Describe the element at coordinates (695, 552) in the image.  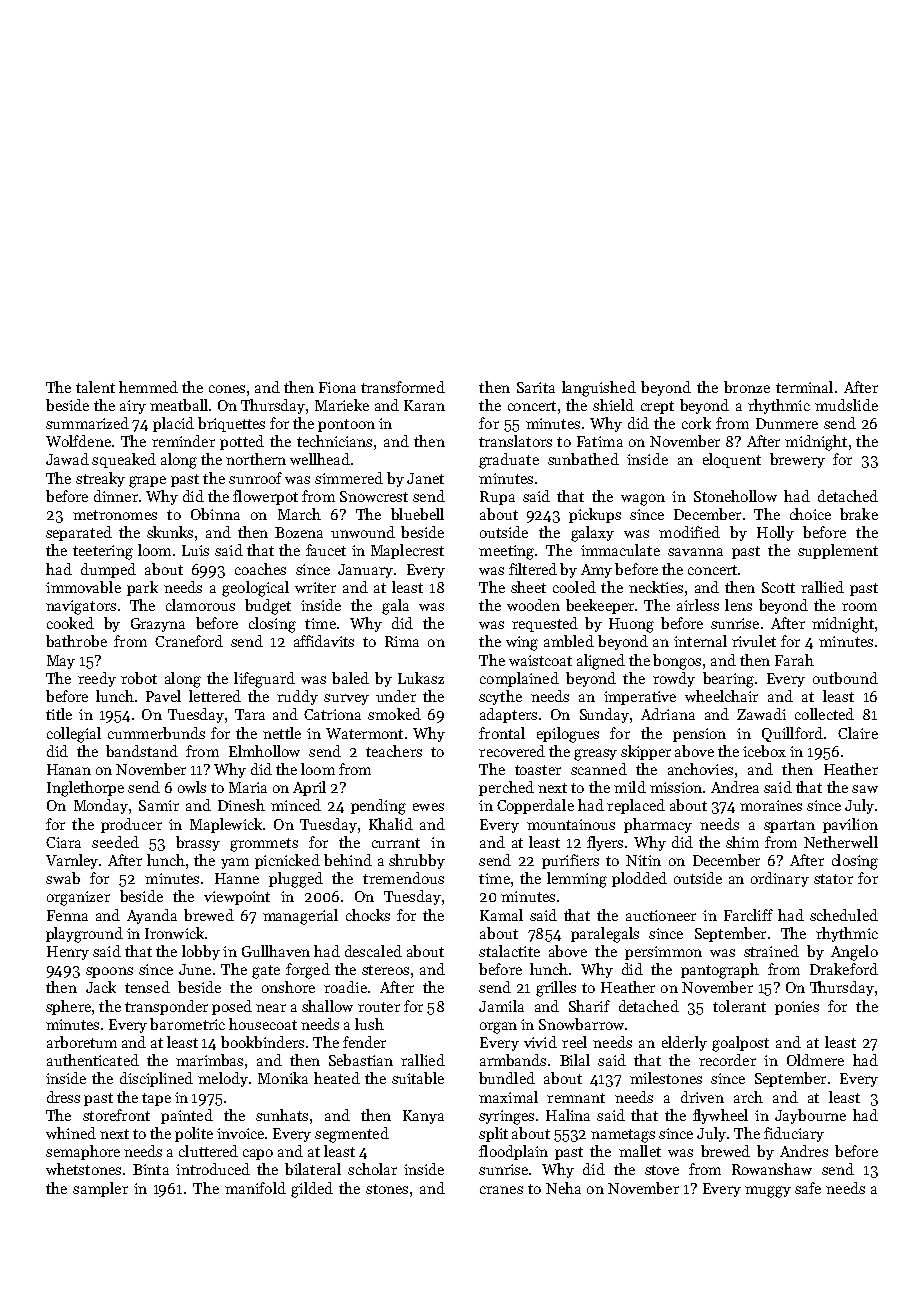
I see `savanna` at that location.
